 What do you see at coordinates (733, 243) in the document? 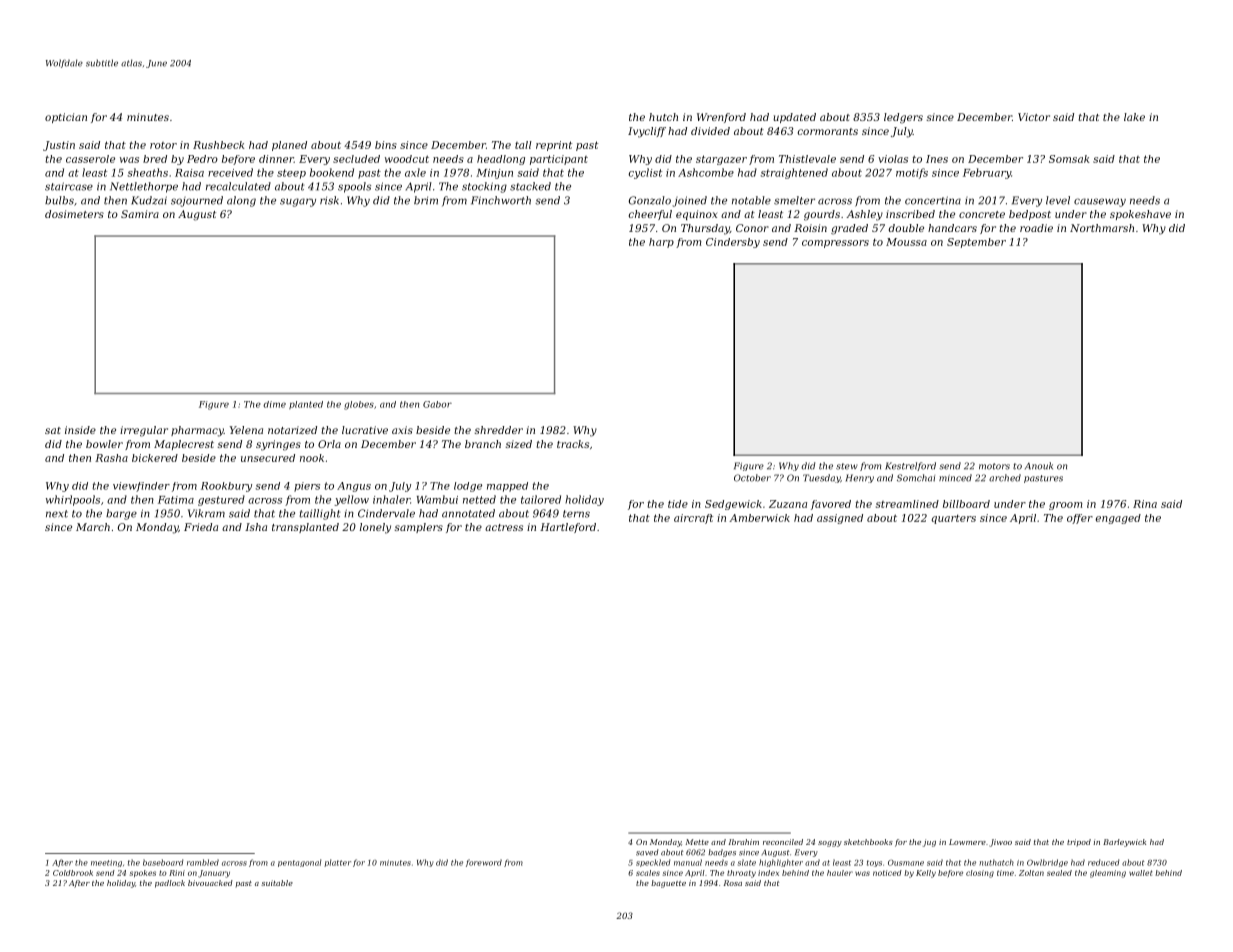
I see `Cindersby` at bounding box center [733, 243].
